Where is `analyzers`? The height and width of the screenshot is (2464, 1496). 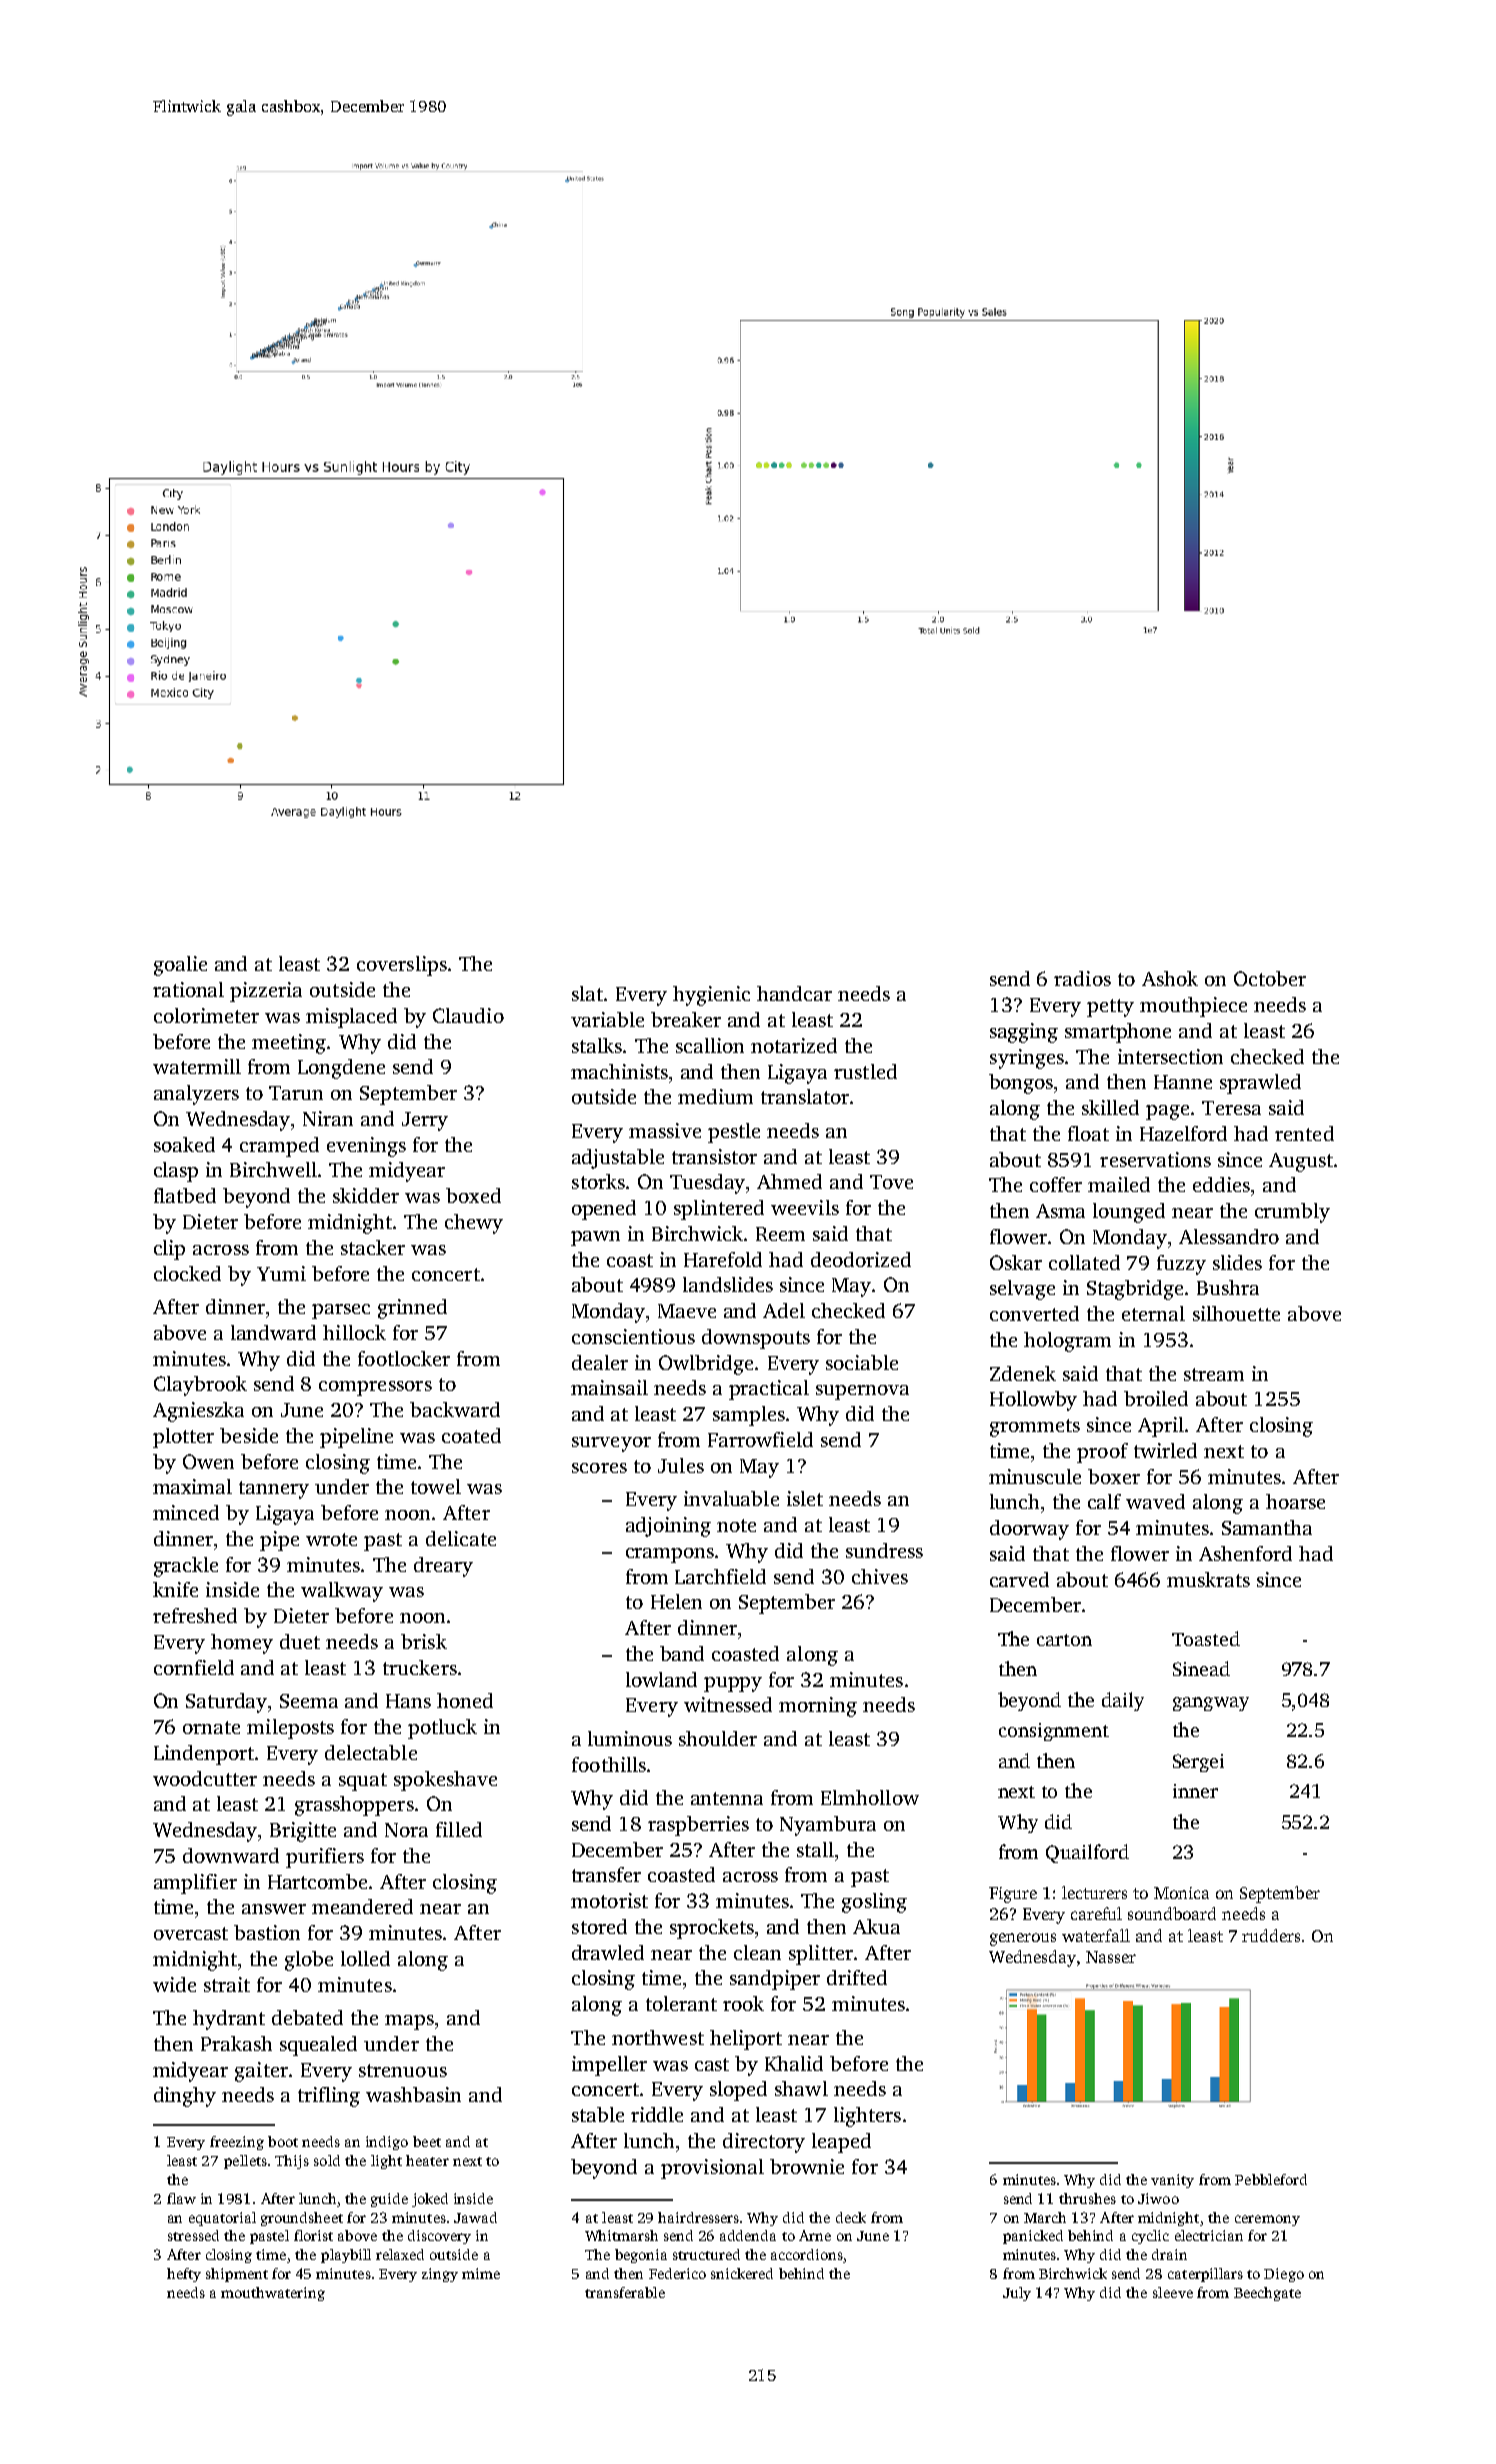 analyzers is located at coordinates (196, 1095).
